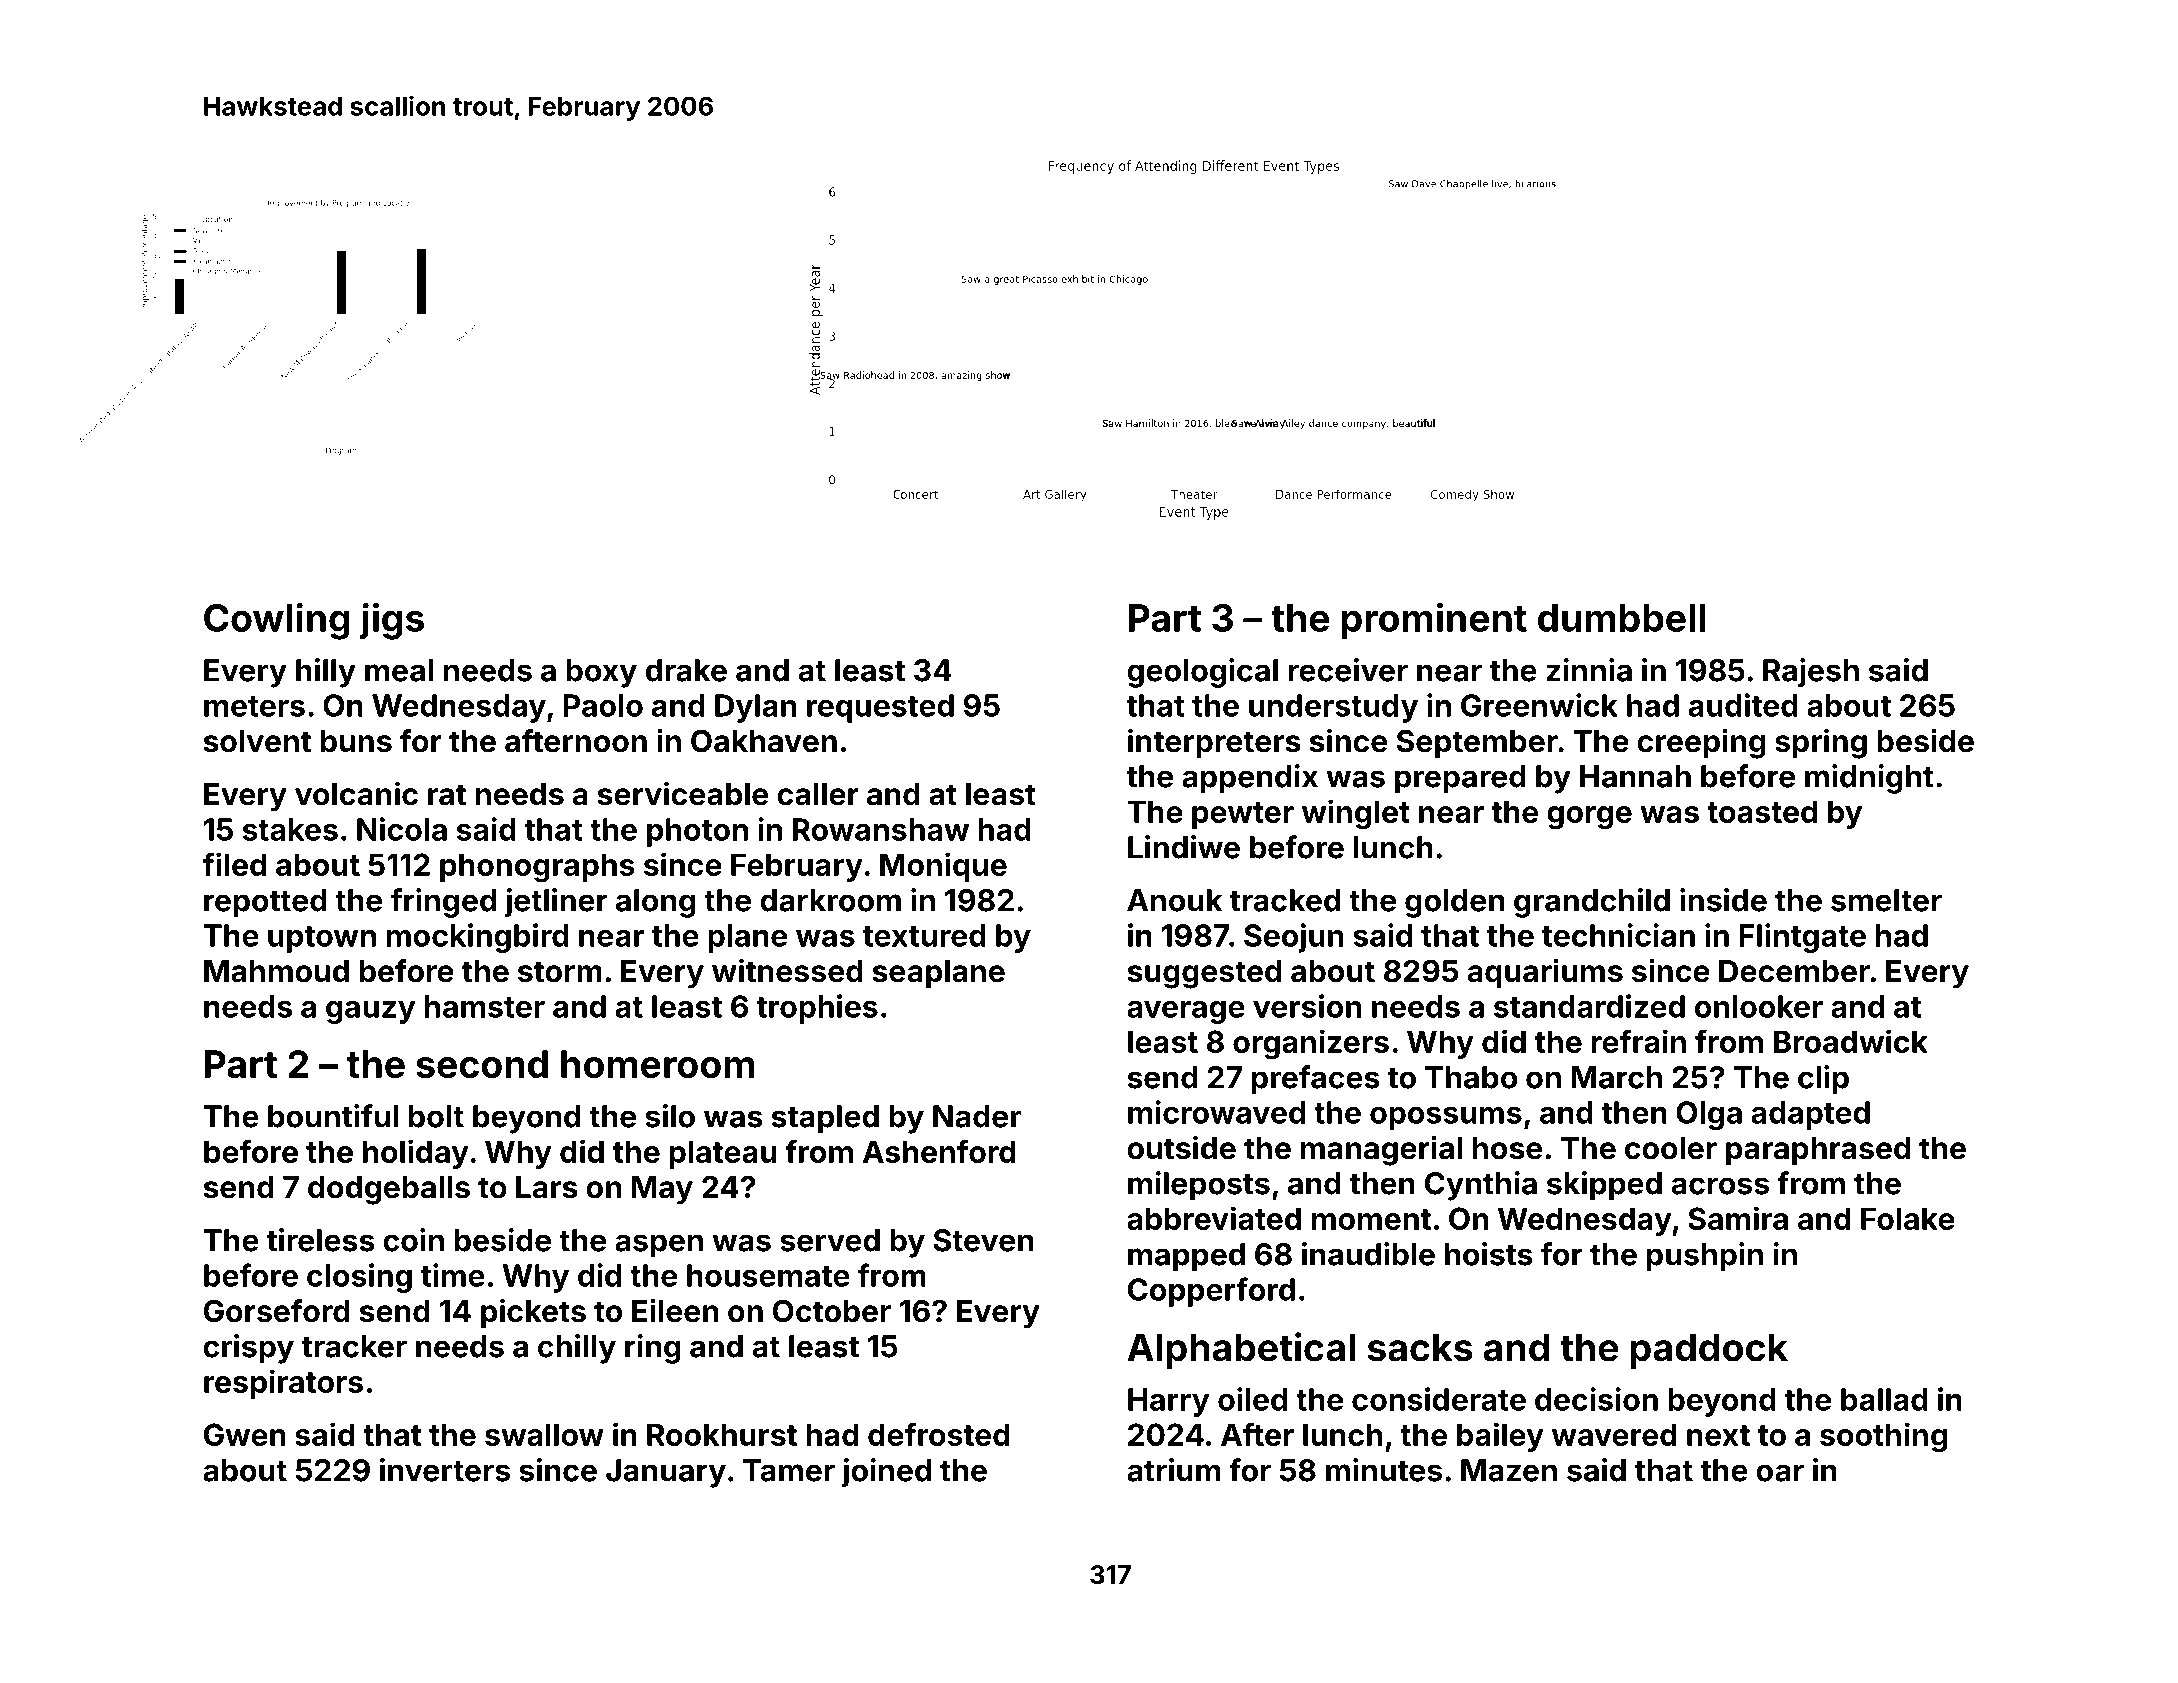 The image size is (2178, 1683). Describe the element at coordinates (601, 673) in the document. I see `boxy` at that location.
